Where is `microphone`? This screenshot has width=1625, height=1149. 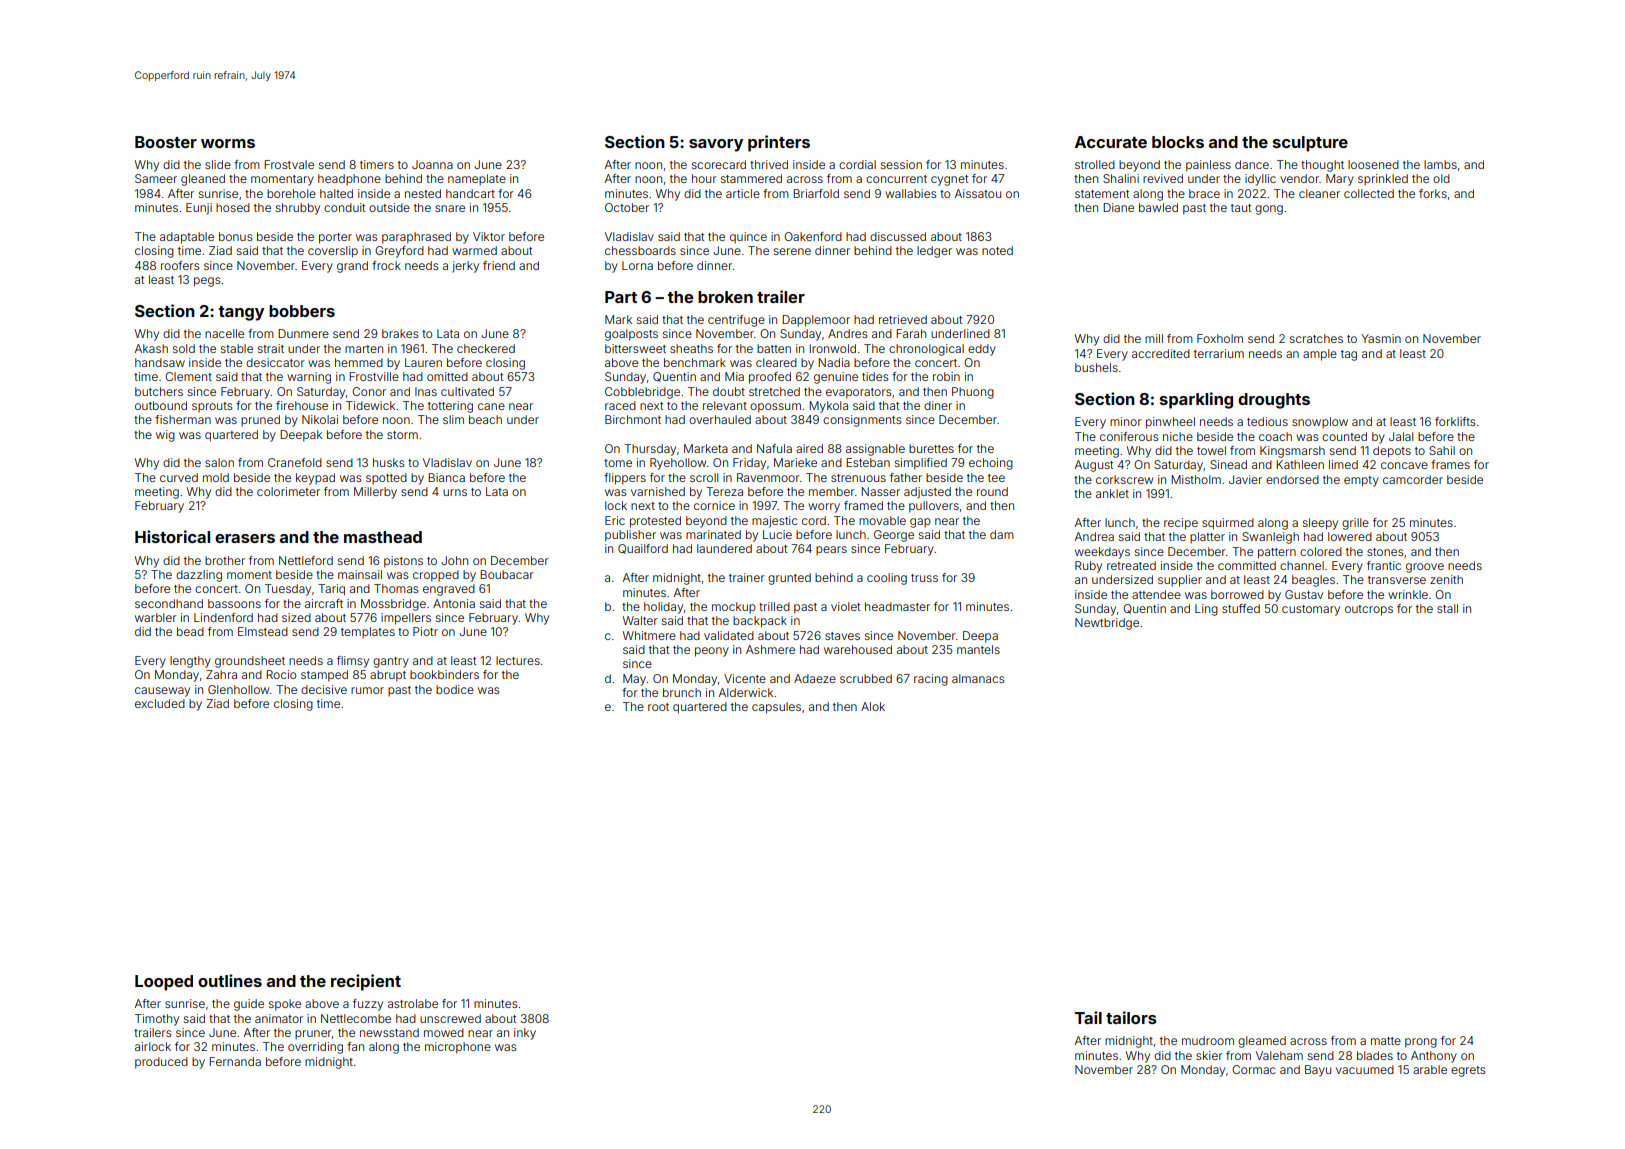 microphone is located at coordinates (458, 1048).
